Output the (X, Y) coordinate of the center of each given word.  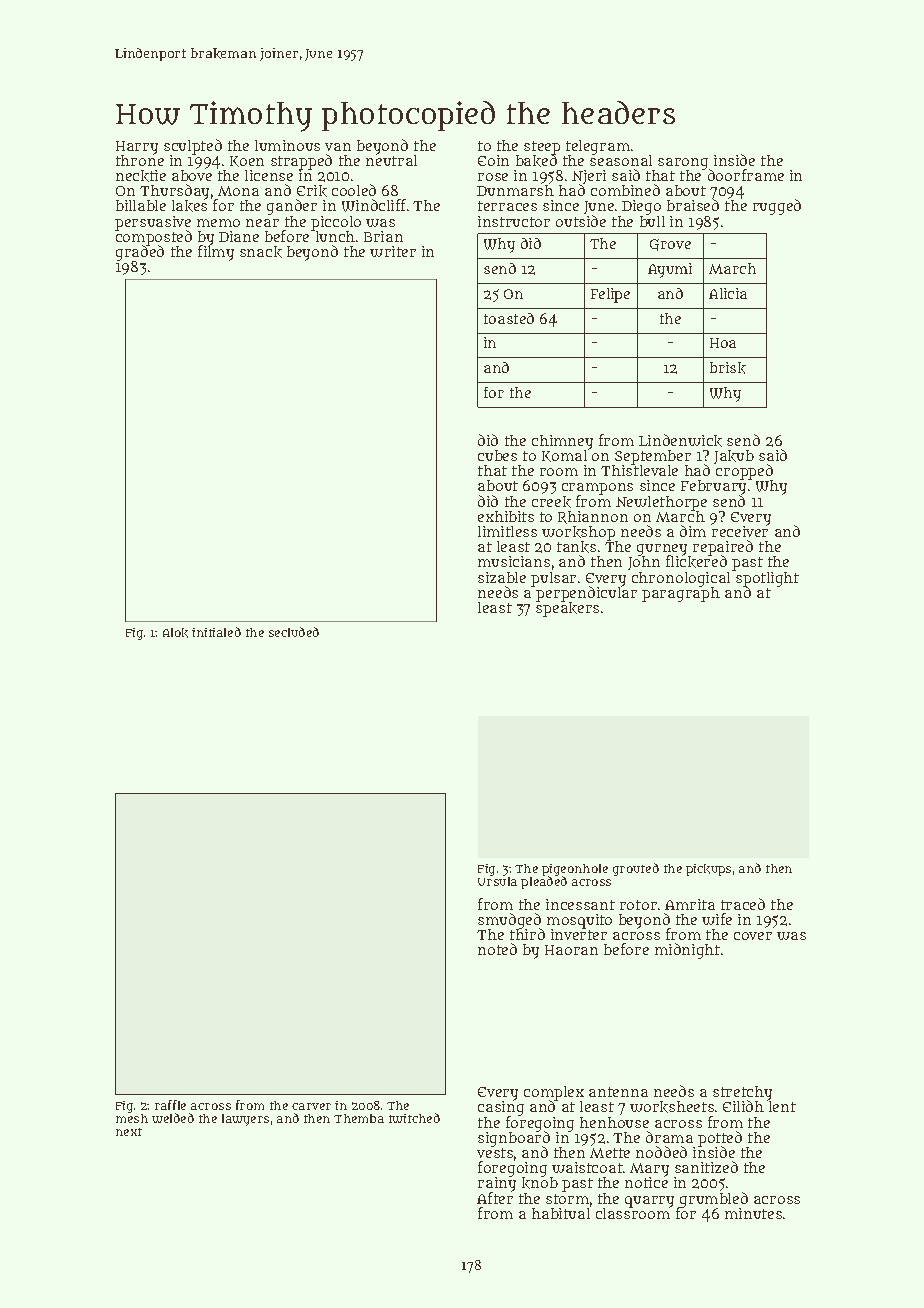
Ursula (497, 881)
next (129, 1132)
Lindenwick (680, 440)
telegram (598, 147)
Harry (137, 148)
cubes (497, 455)
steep (542, 148)
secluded (294, 632)
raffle (170, 1105)
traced (743, 904)
